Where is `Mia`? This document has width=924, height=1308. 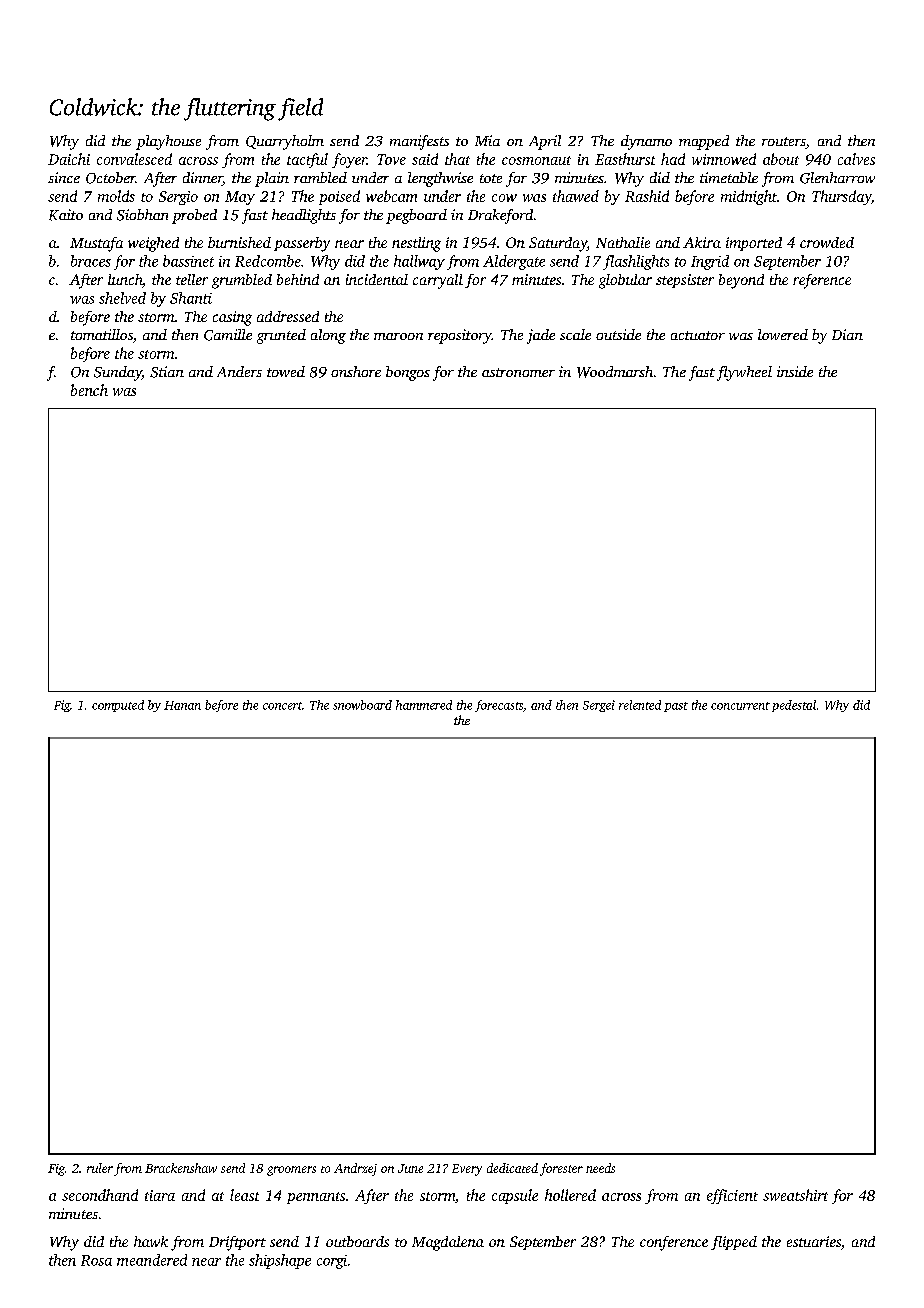
Mia is located at coordinates (487, 140).
